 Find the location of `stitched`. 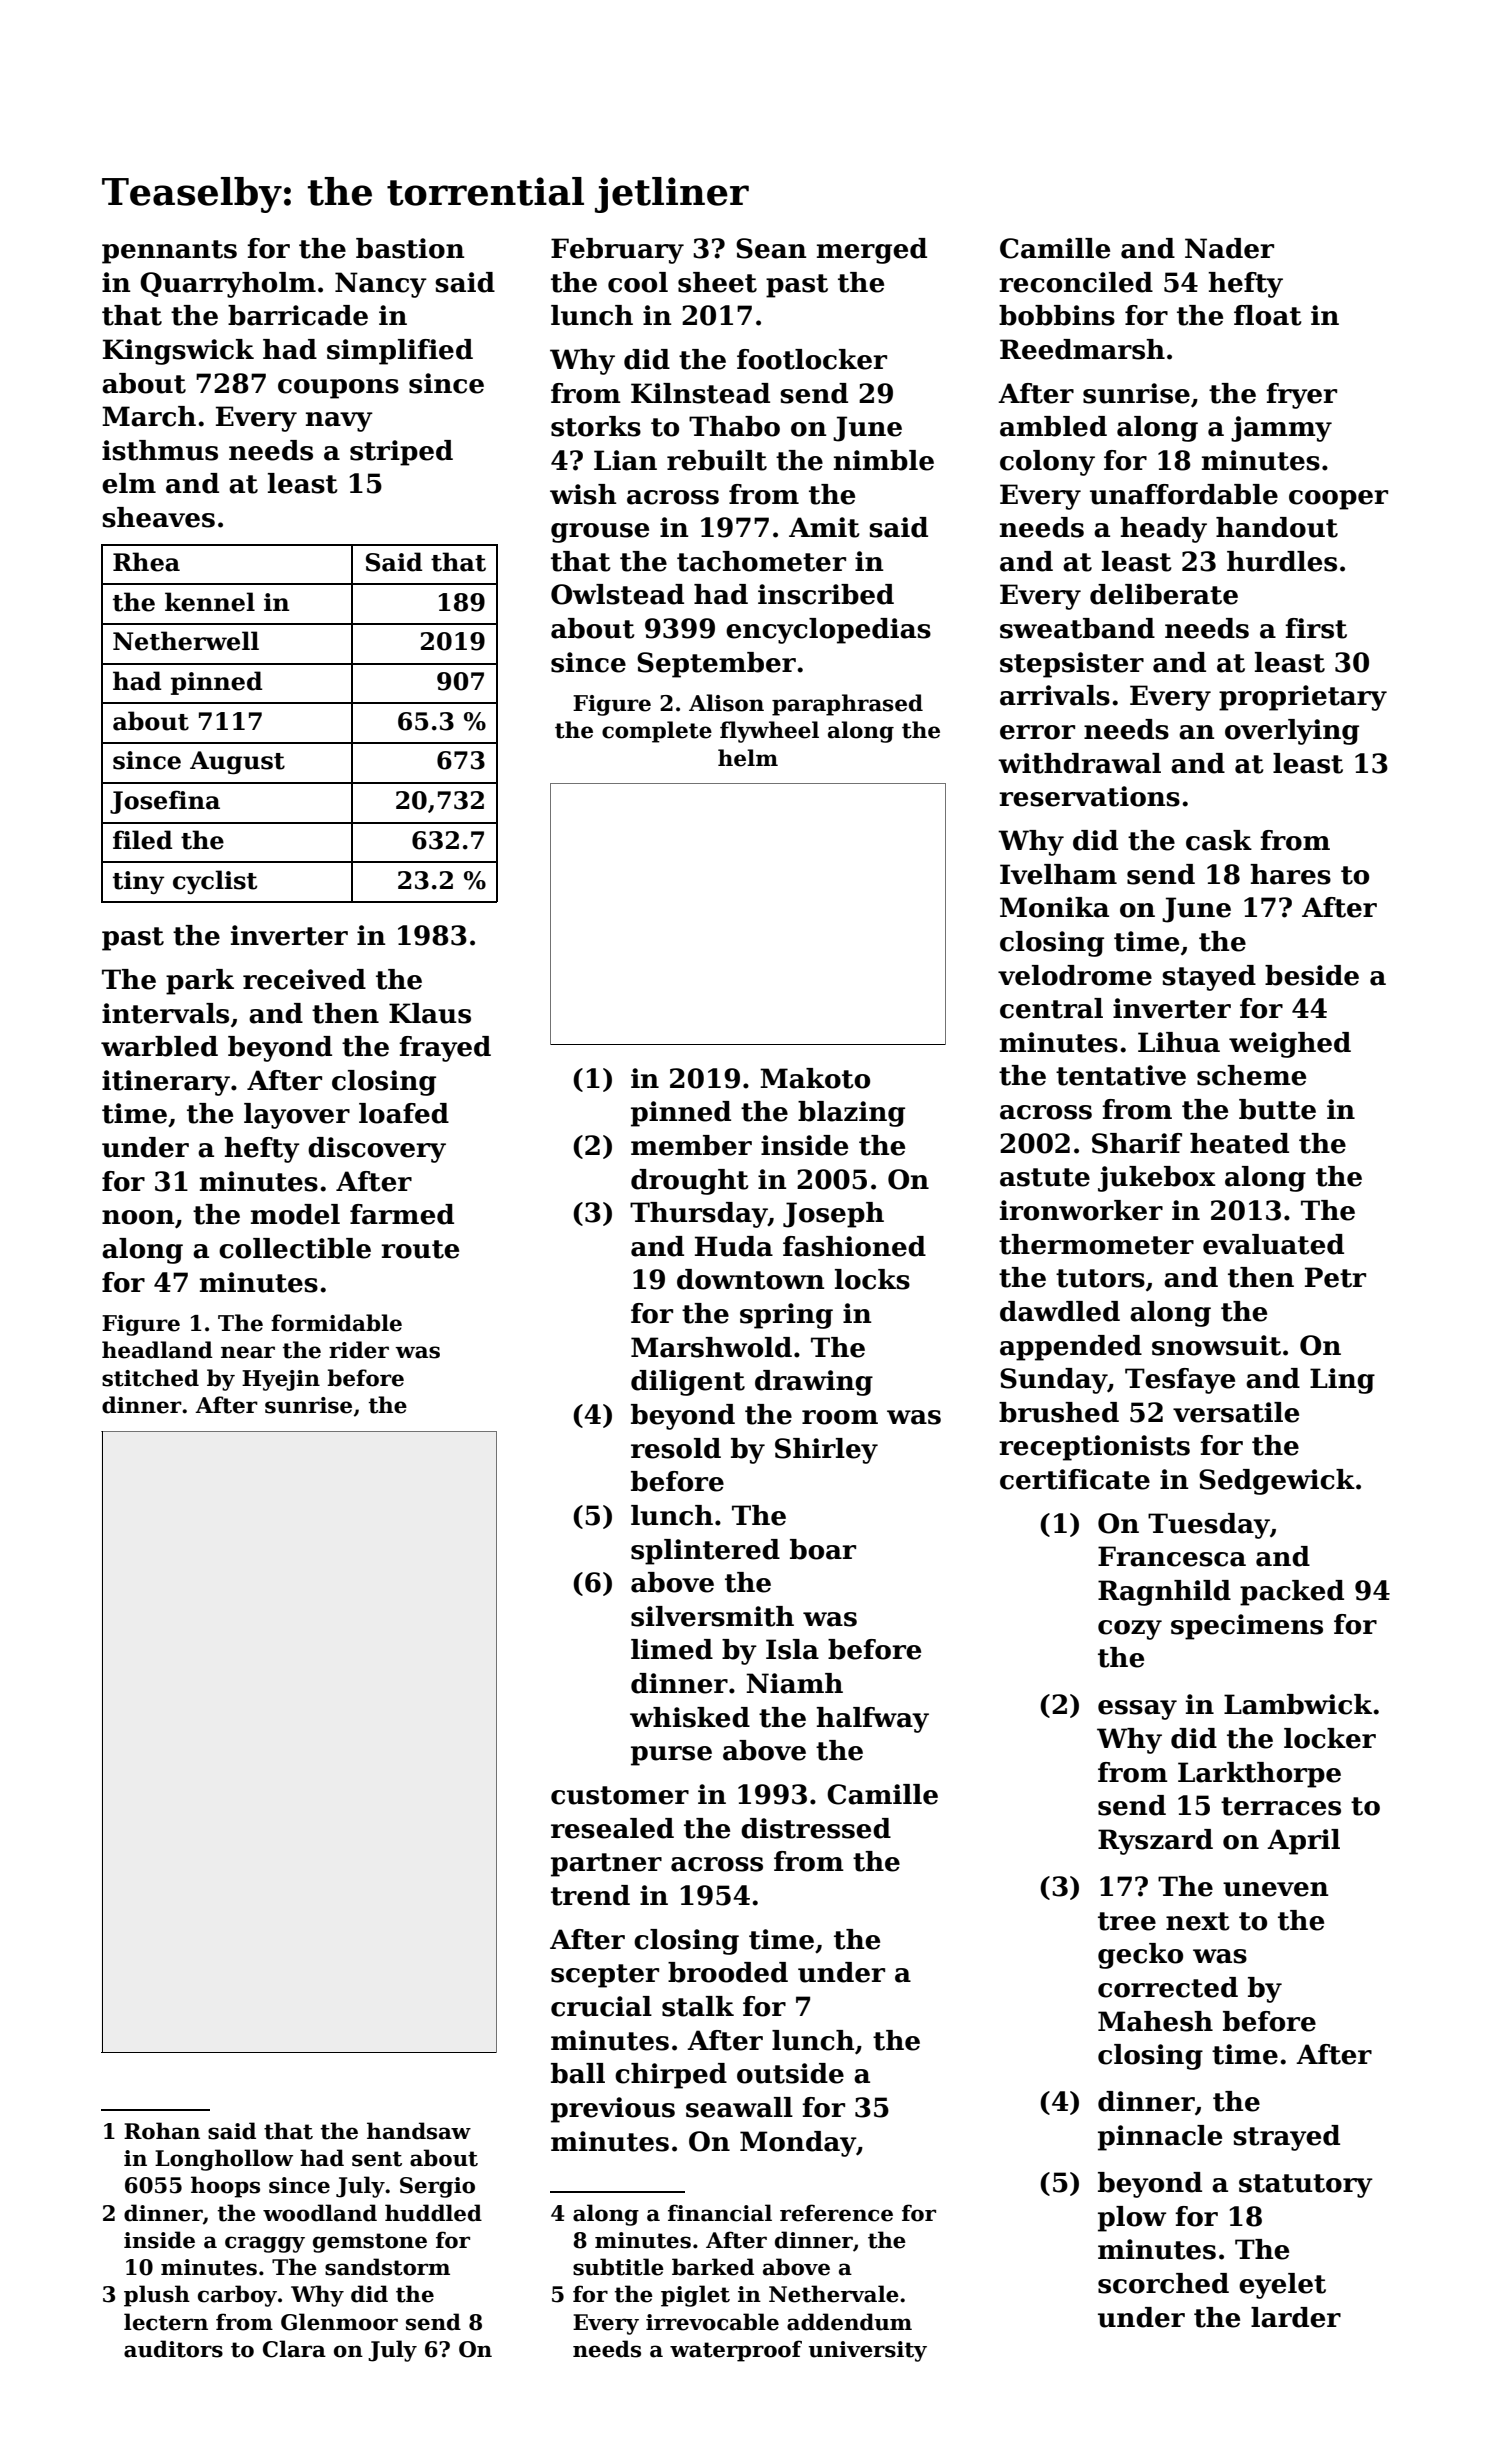

stitched is located at coordinates (150, 1378).
